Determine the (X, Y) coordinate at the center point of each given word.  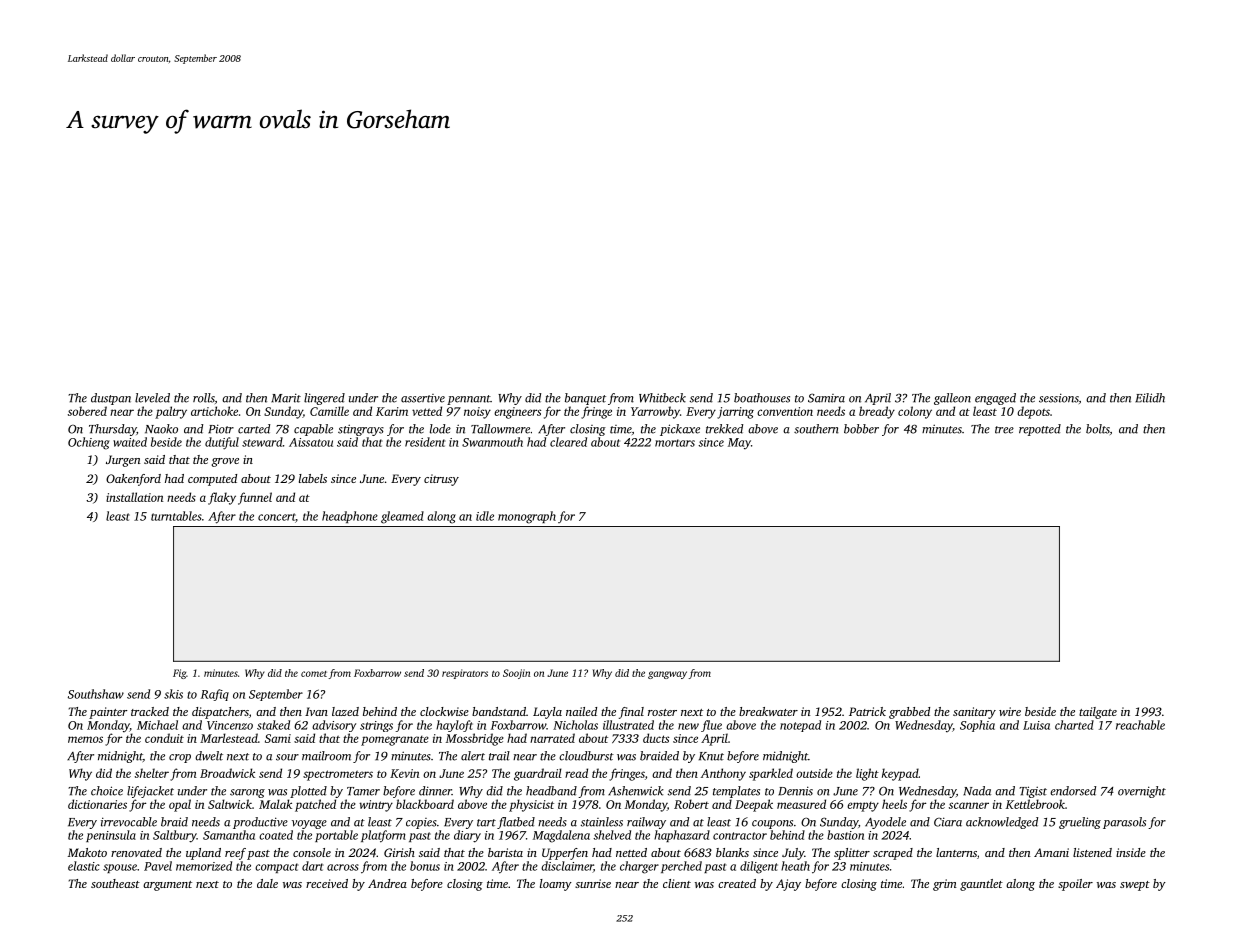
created (737, 883)
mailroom (326, 756)
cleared (568, 442)
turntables (176, 516)
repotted (1040, 430)
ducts (656, 738)
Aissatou (311, 442)
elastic (84, 866)
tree (1004, 430)
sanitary (974, 713)
